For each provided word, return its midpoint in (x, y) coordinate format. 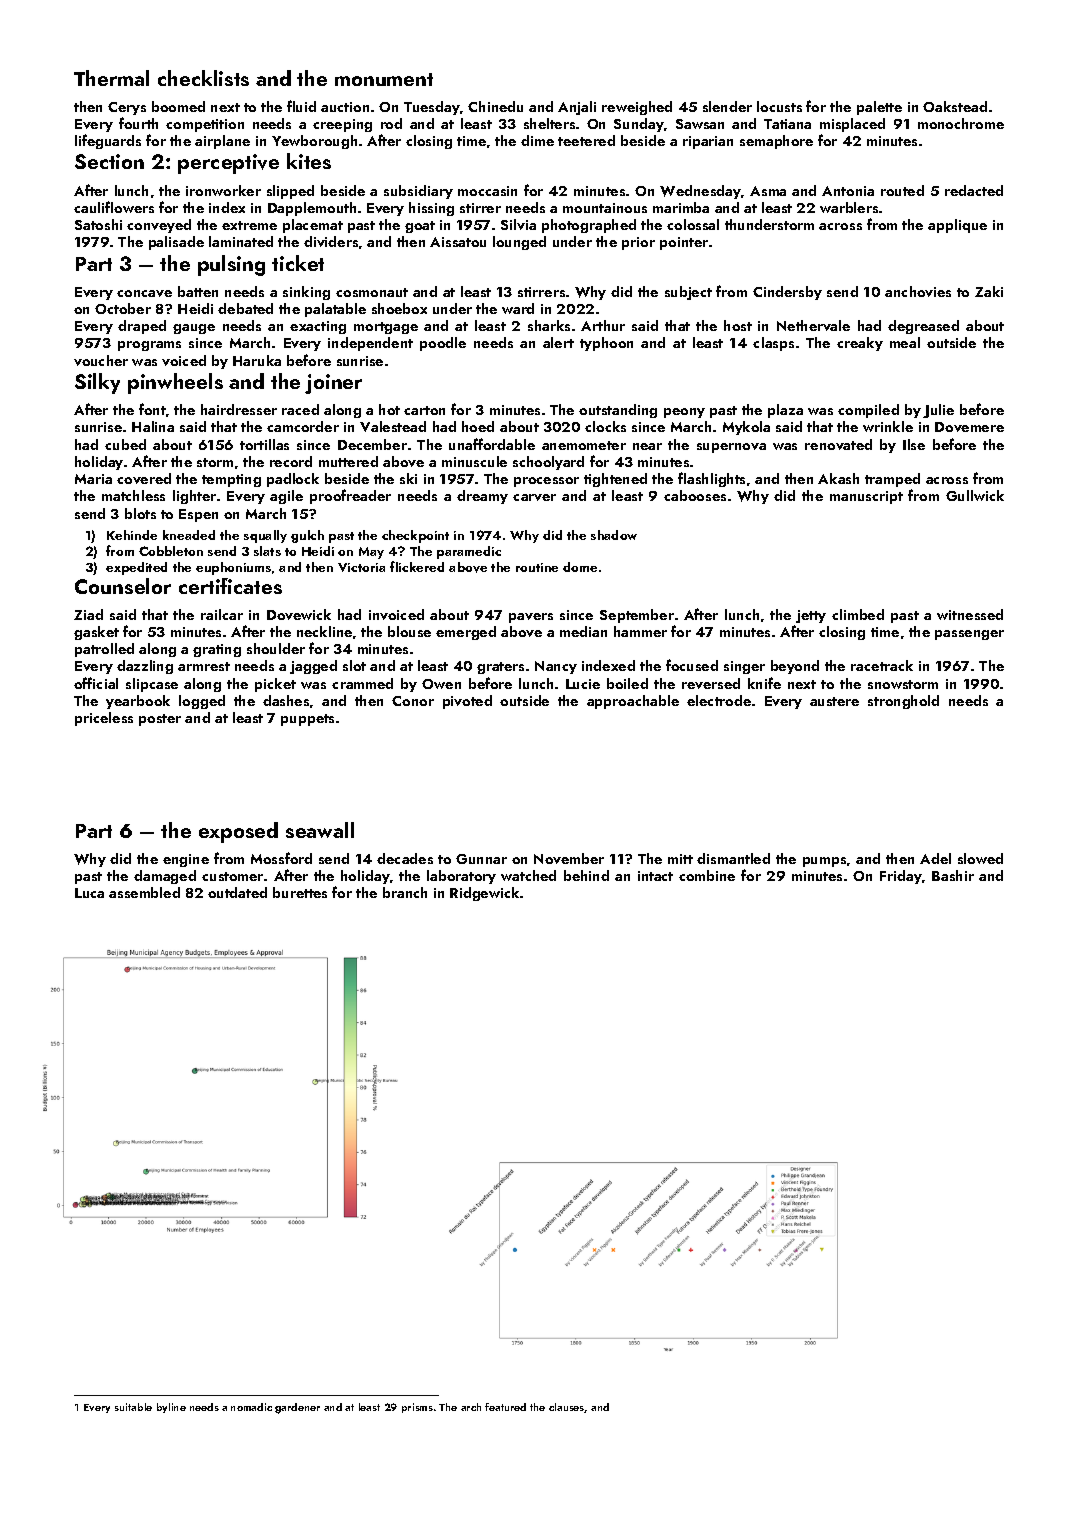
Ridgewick (484, 894)
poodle (443, 344)
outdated (237, 892)
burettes (300, 892)
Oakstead (955, 106)
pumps (824, 862)
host (738, 325)
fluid (301, 106)
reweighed (637, 108)
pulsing (231, 265)
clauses (567, 1408)
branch (405, 892)
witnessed (970, 614)
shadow (614, 535)
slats (267, 551)
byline (171, 1408)
